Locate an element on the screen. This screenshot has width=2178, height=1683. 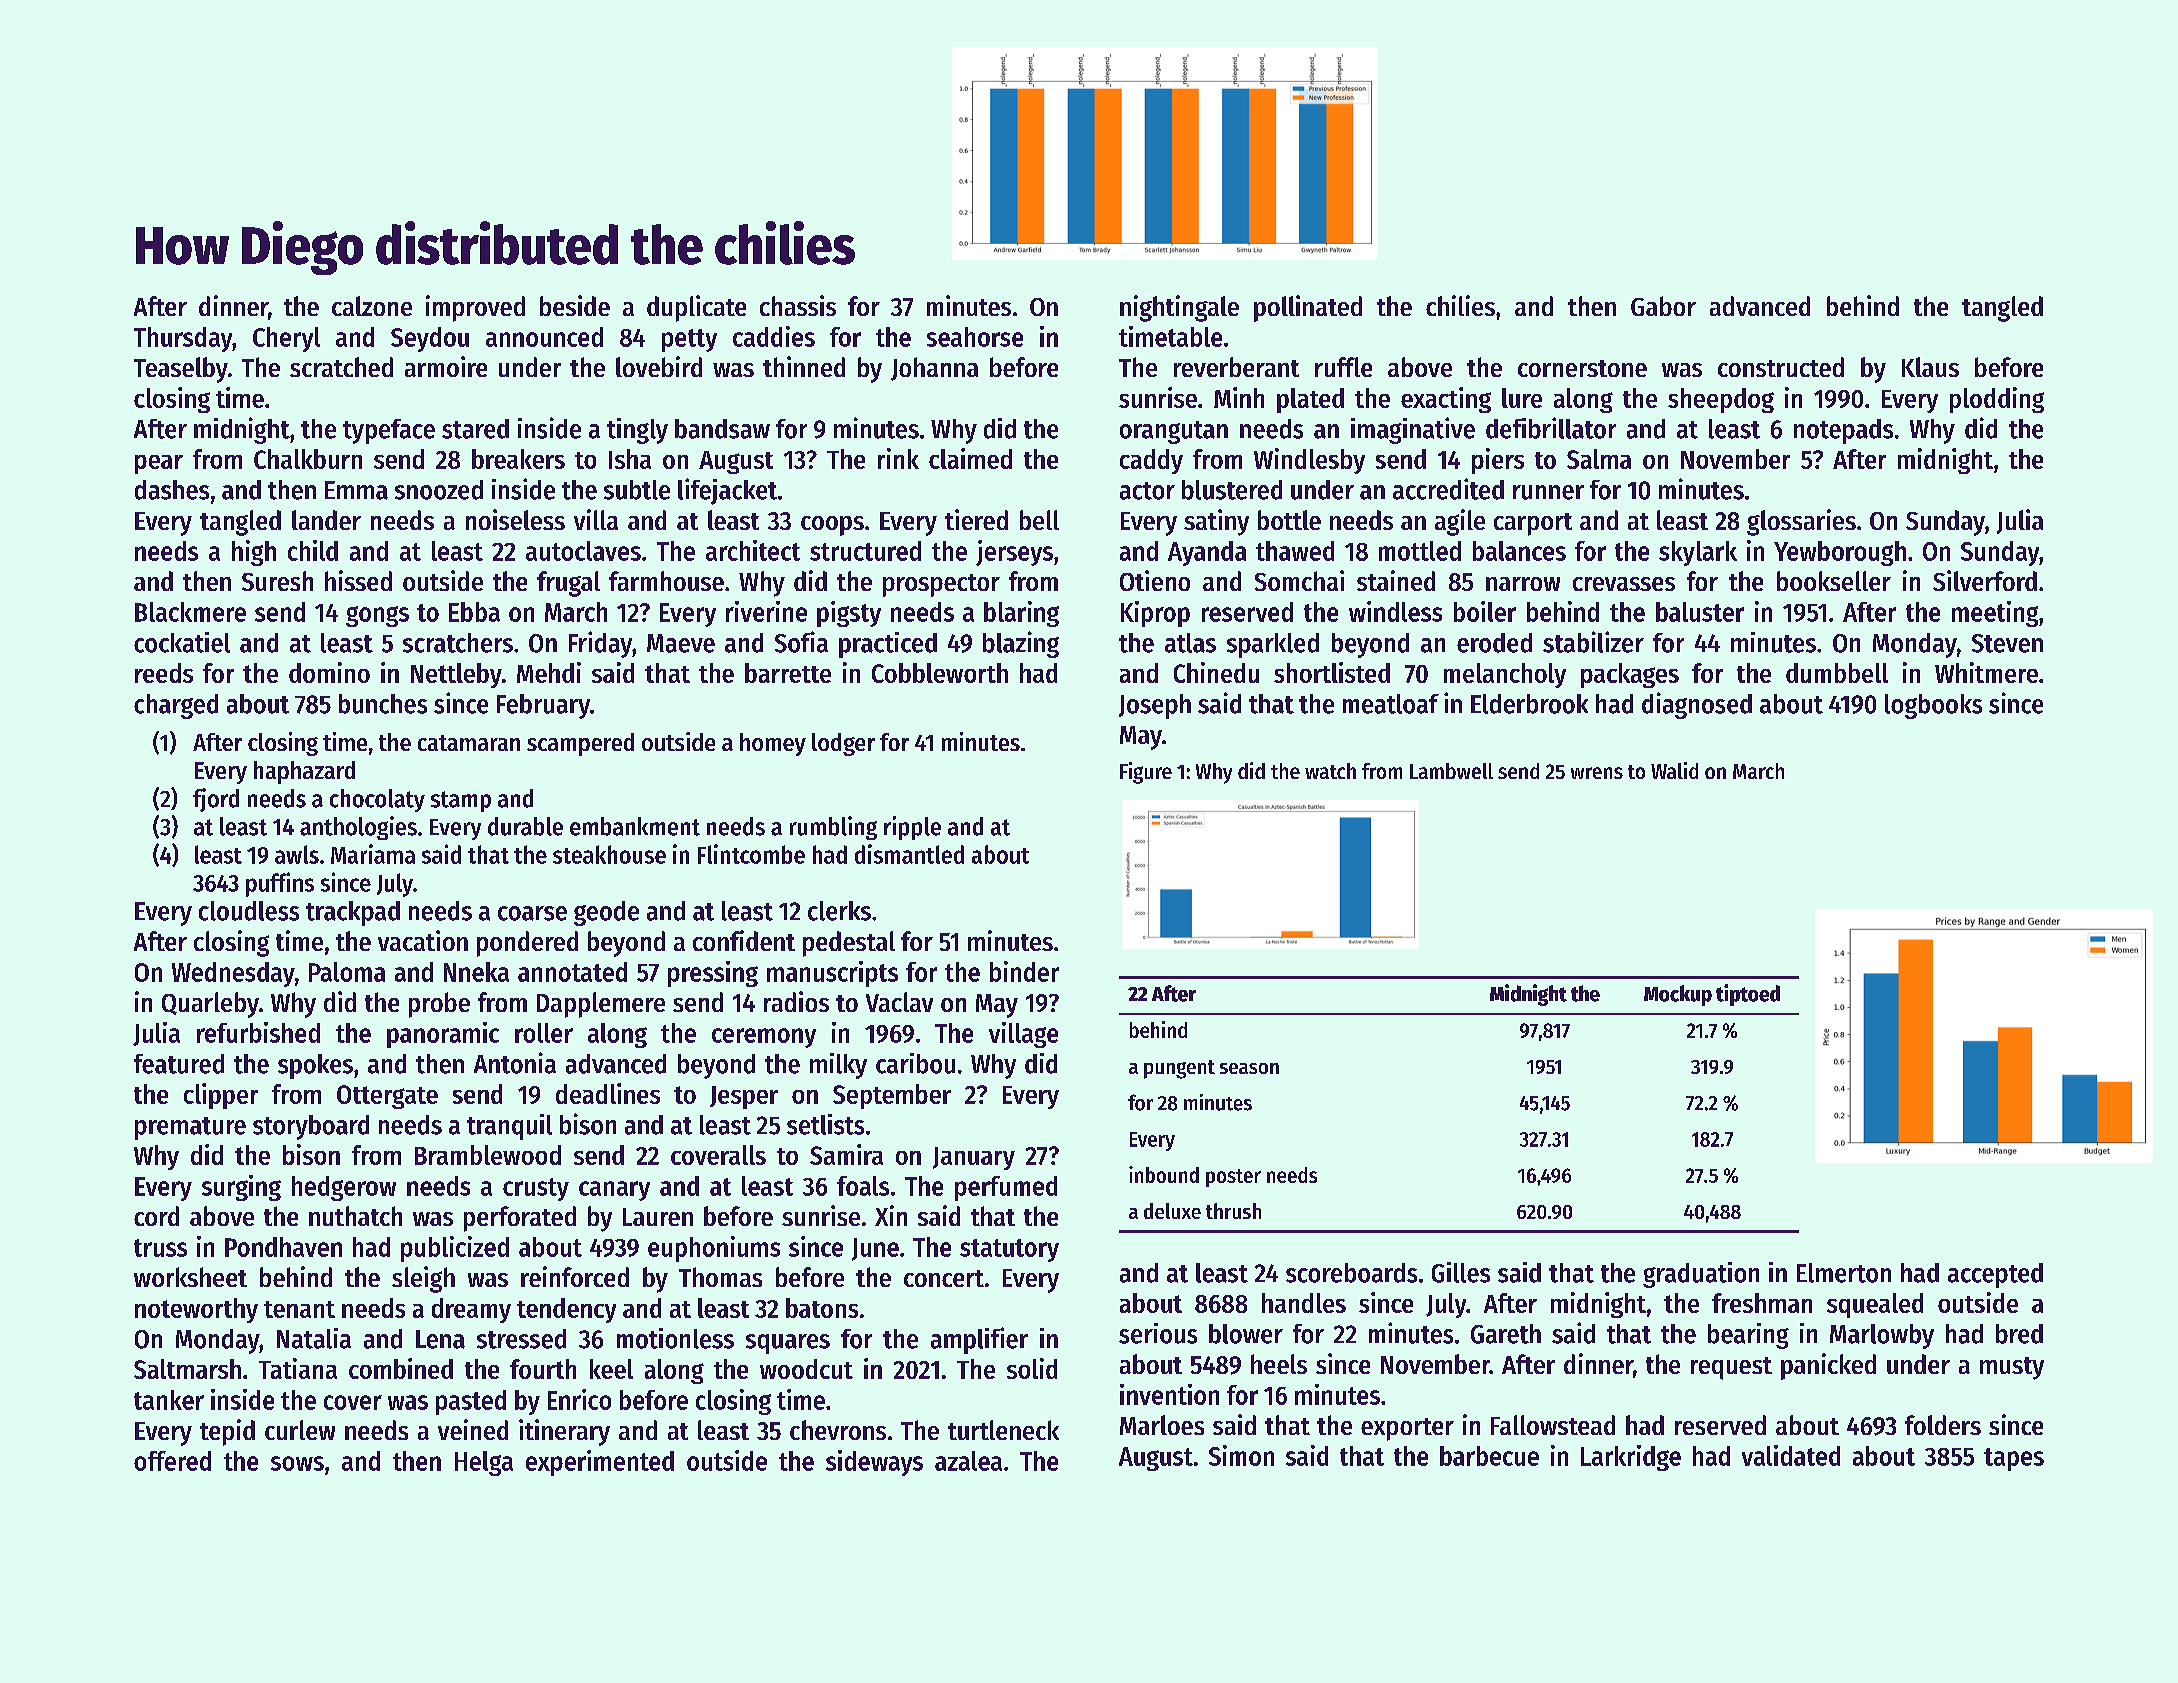
notepads is located at coordinates (1843, 431).
